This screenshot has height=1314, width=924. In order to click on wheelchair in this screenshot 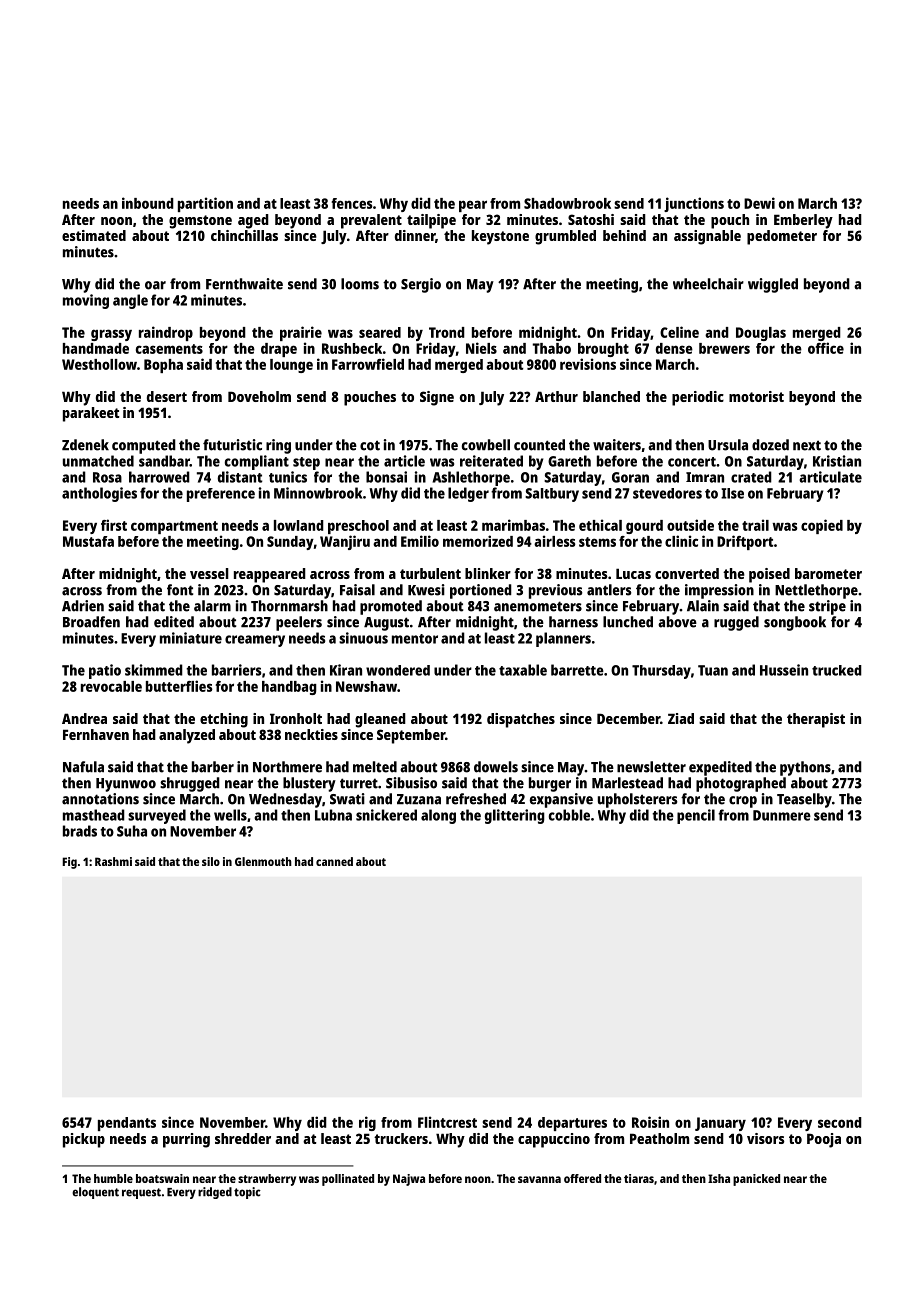, I will do `click(708, 284)`.
